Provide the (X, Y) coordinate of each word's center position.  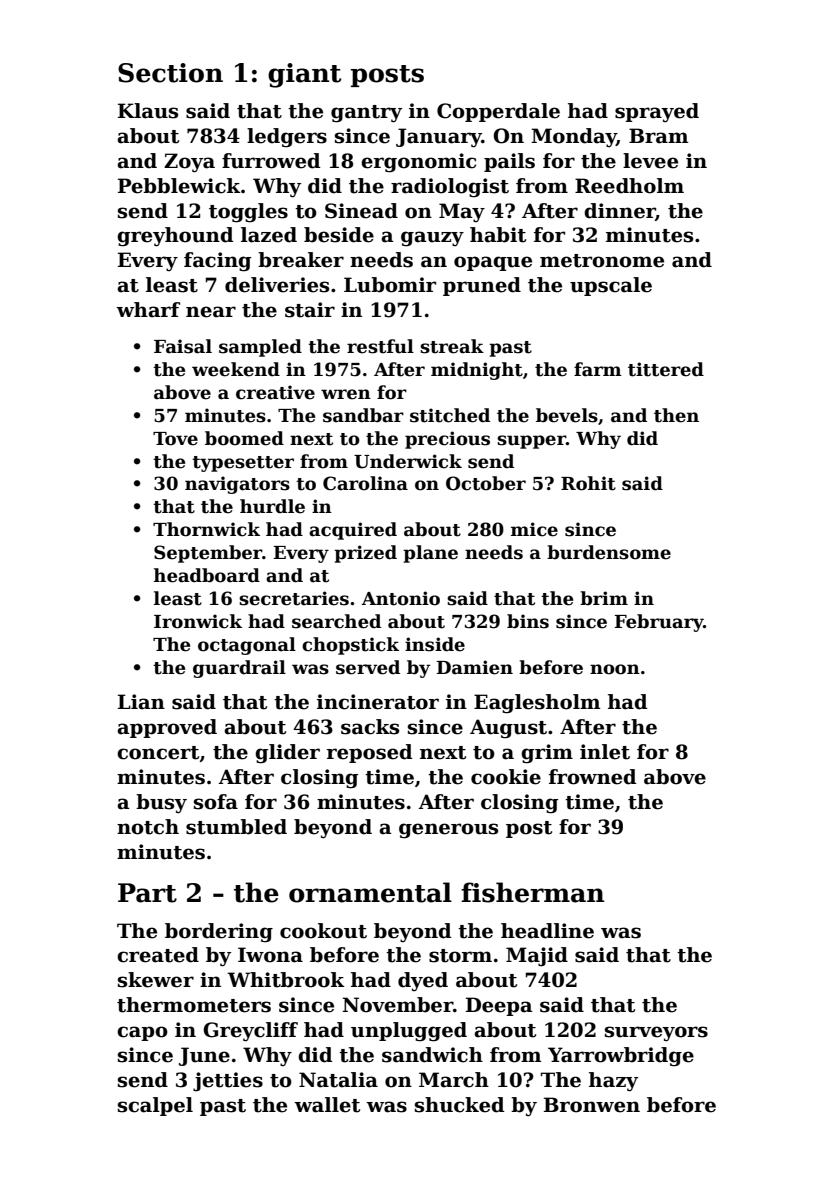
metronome (602, 261)
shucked (459, 1105)
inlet (605, 752)
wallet (327, 1105)
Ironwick (198, 621)
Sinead (361, 211)
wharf (148, 310)
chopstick (350, 646)
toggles (248, 213)
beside (339, 235)
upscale (611, 286)
